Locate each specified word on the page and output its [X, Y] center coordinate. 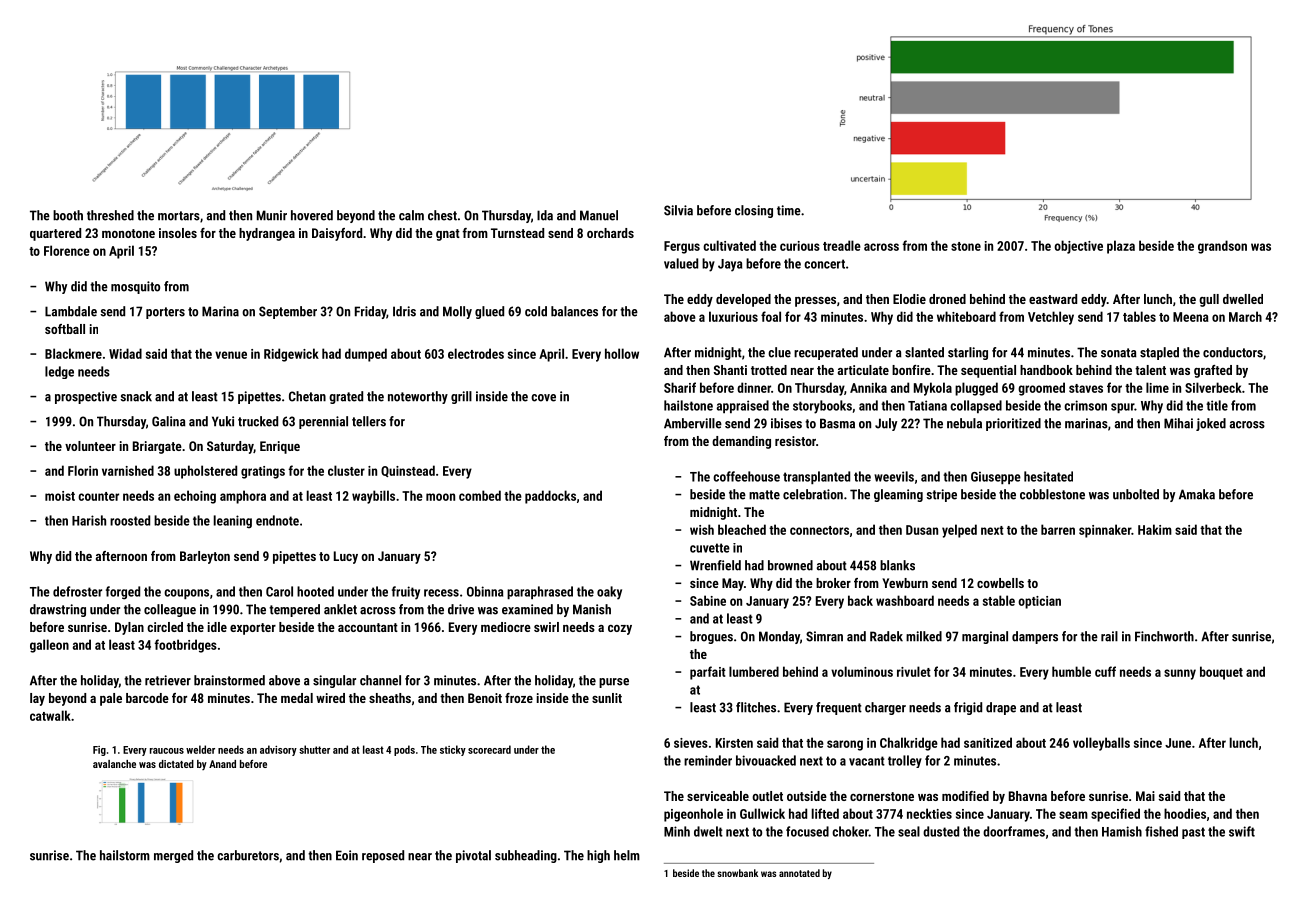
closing [754, 211]
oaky [609, 593]
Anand [222, 764]
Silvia [678, 210]
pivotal [473, 856]
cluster [346, 470]
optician [1039, 602]
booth [68, 215]
